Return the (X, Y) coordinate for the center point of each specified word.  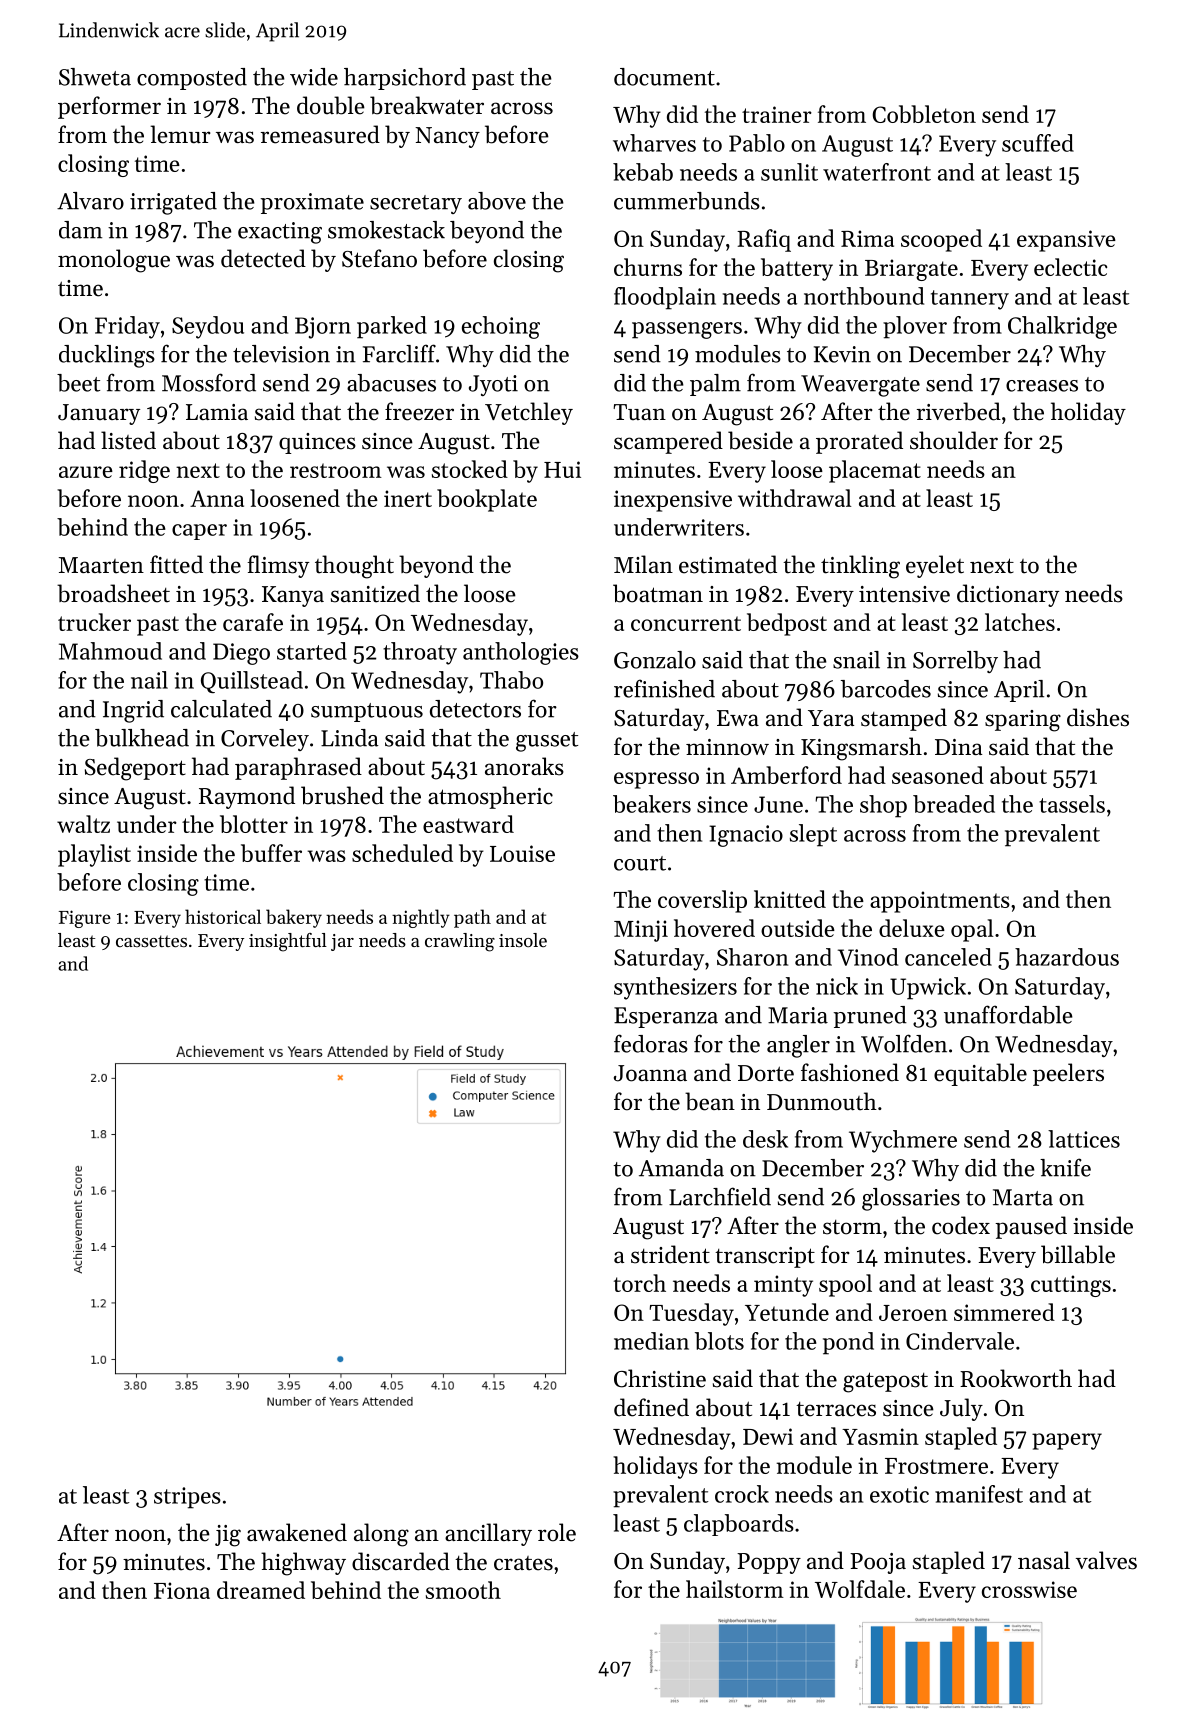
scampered (668, 442)
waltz (83, 824)
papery (1067, 1441)
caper (199, 532)
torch (640, 1283)
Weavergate (860, 386)
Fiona (182, 1590)
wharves (654, 143)
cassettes (151, 941)
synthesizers (675, 988)
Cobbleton (924, 114)
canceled (948, 957)
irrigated (173, 203)
